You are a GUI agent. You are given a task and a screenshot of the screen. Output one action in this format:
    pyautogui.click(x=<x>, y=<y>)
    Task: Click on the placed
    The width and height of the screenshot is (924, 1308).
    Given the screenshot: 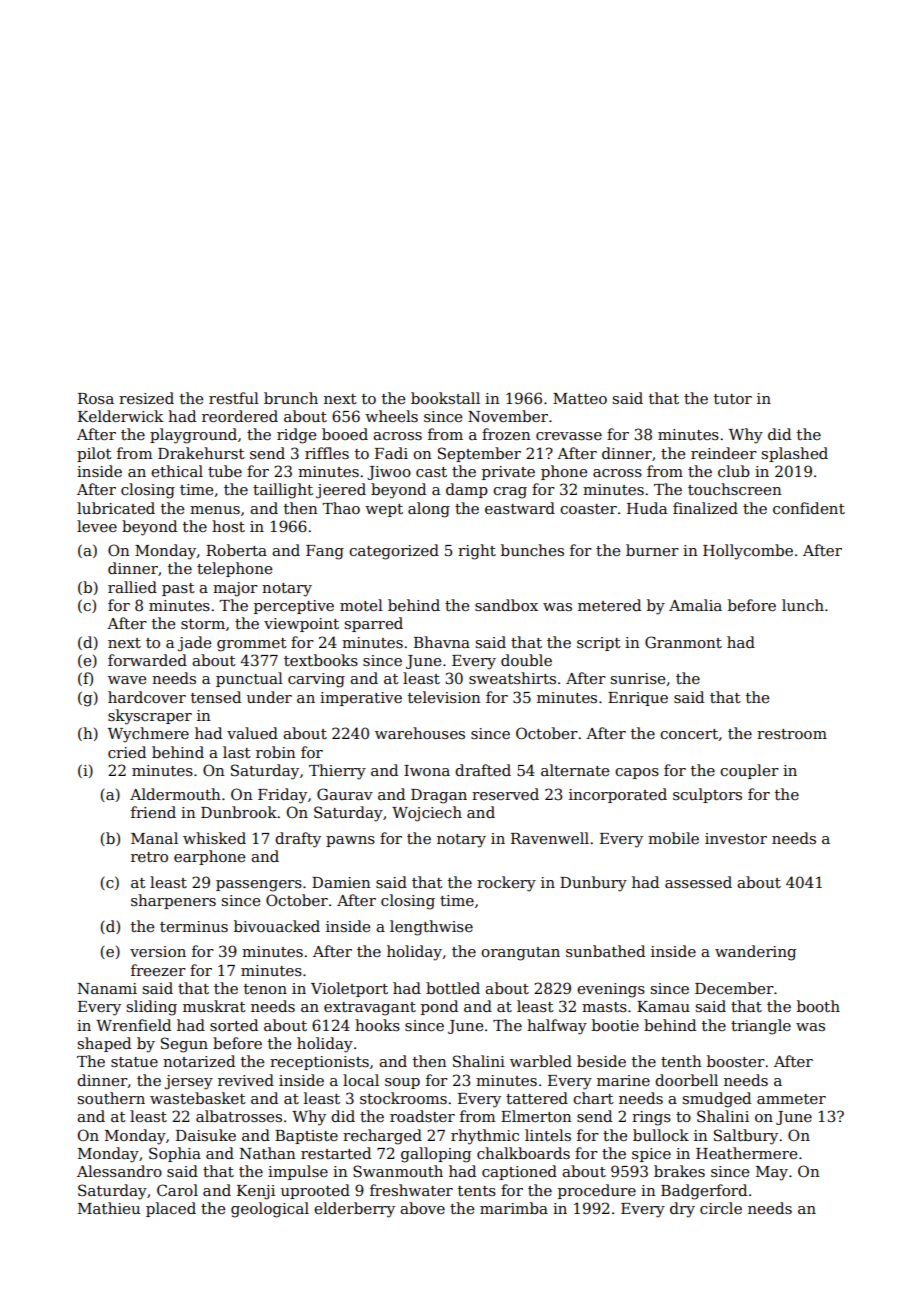 What is the action you would take?
    pyautogui.click(x=171, y=1209)
